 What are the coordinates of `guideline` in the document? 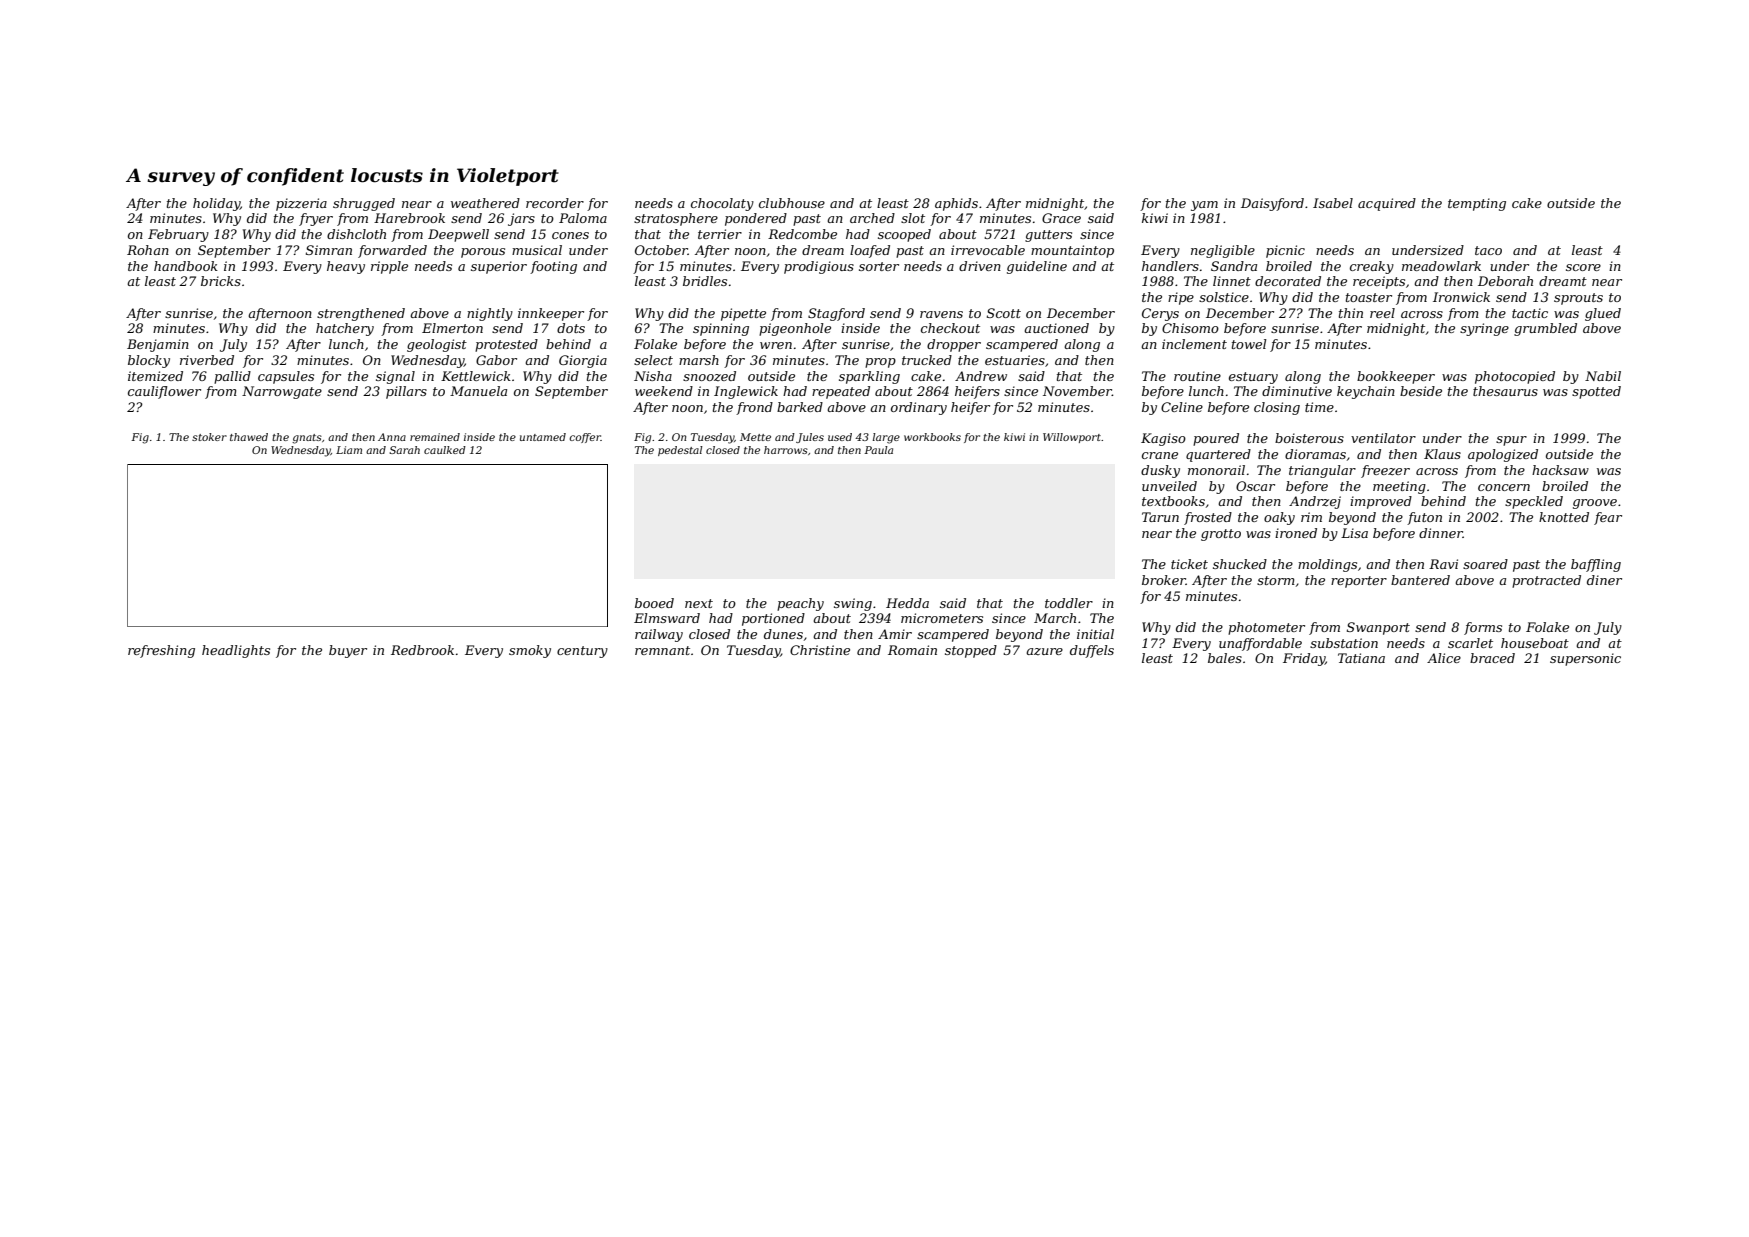 It's located at (1037, 267).
